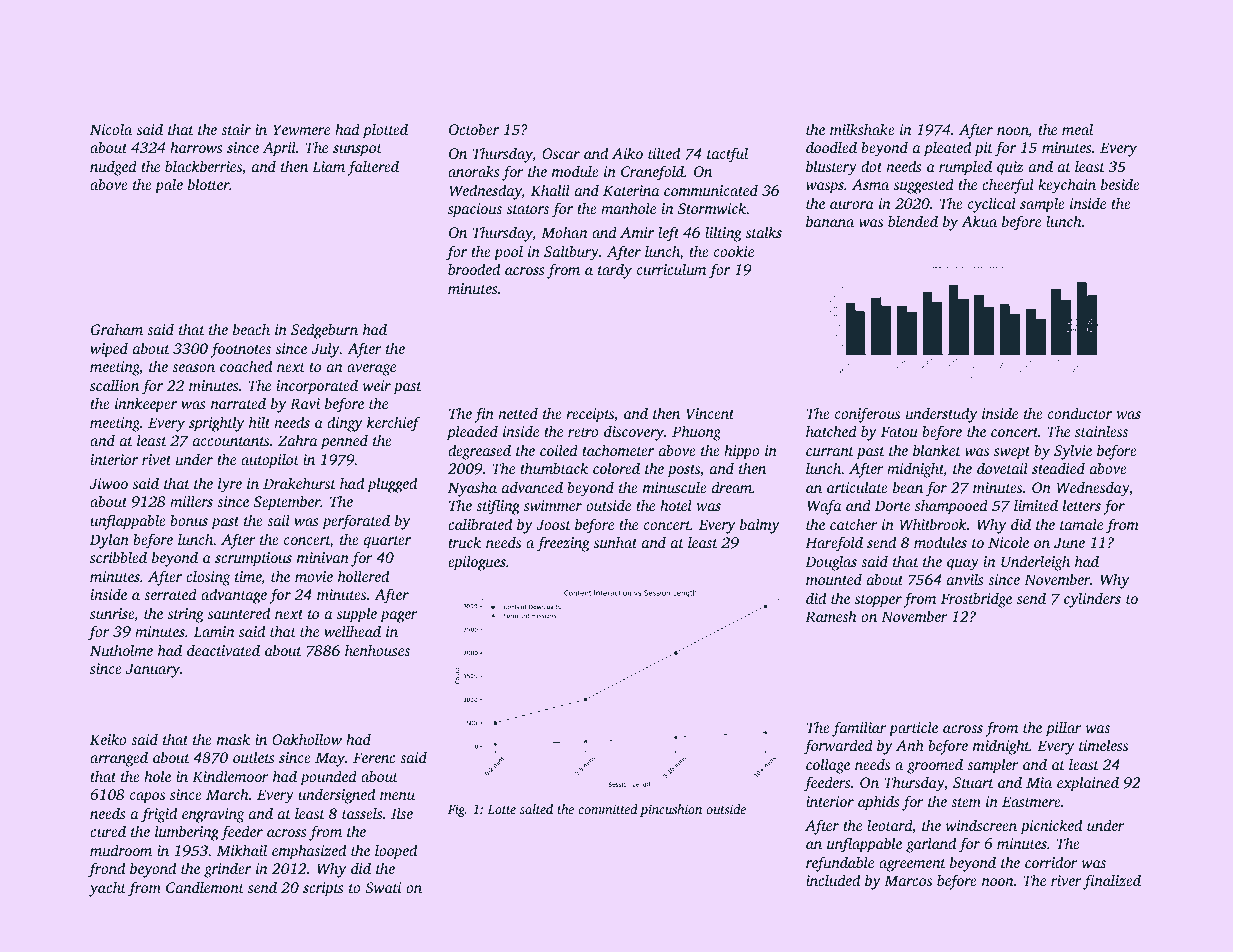 The image size is (1233, 952). What do you see at coordinates (862, 129) in the screenshot?
I see `milkshake` at bounding box center [862, 129].
